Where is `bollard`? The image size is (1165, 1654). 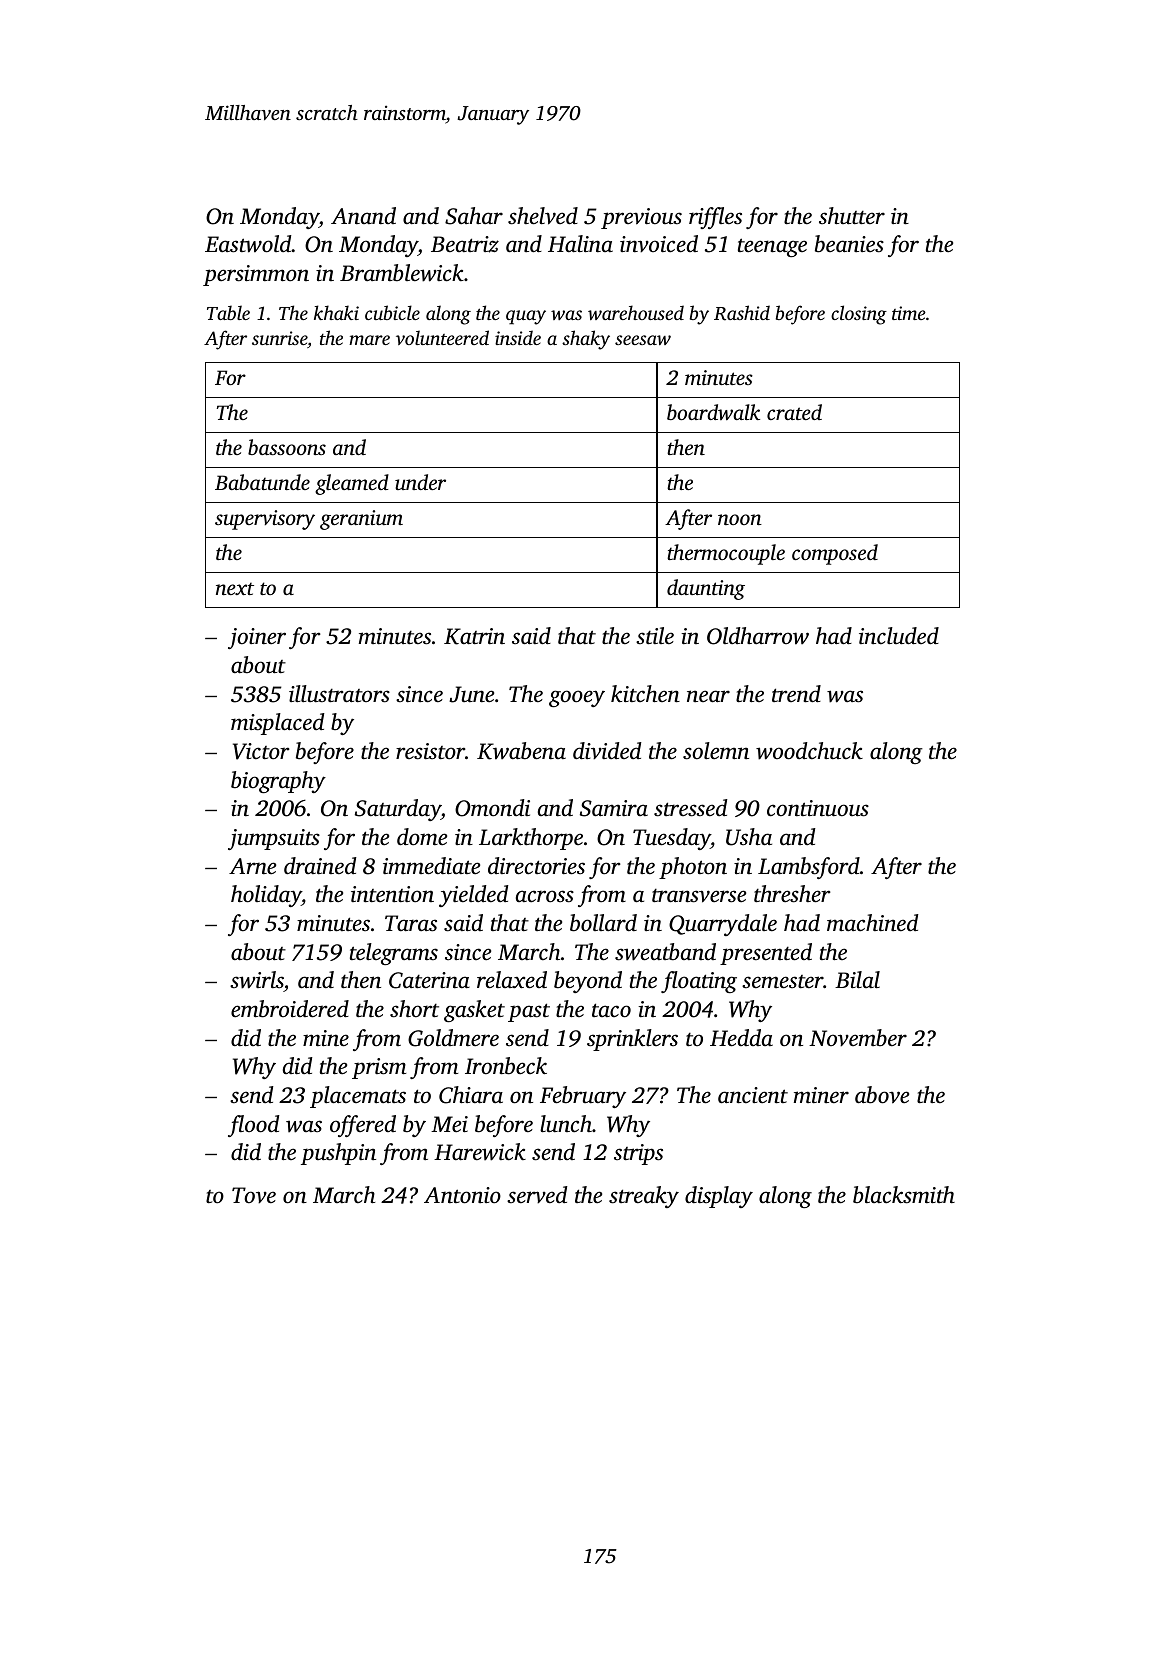 bollard is located at coordinates (603, 923).
